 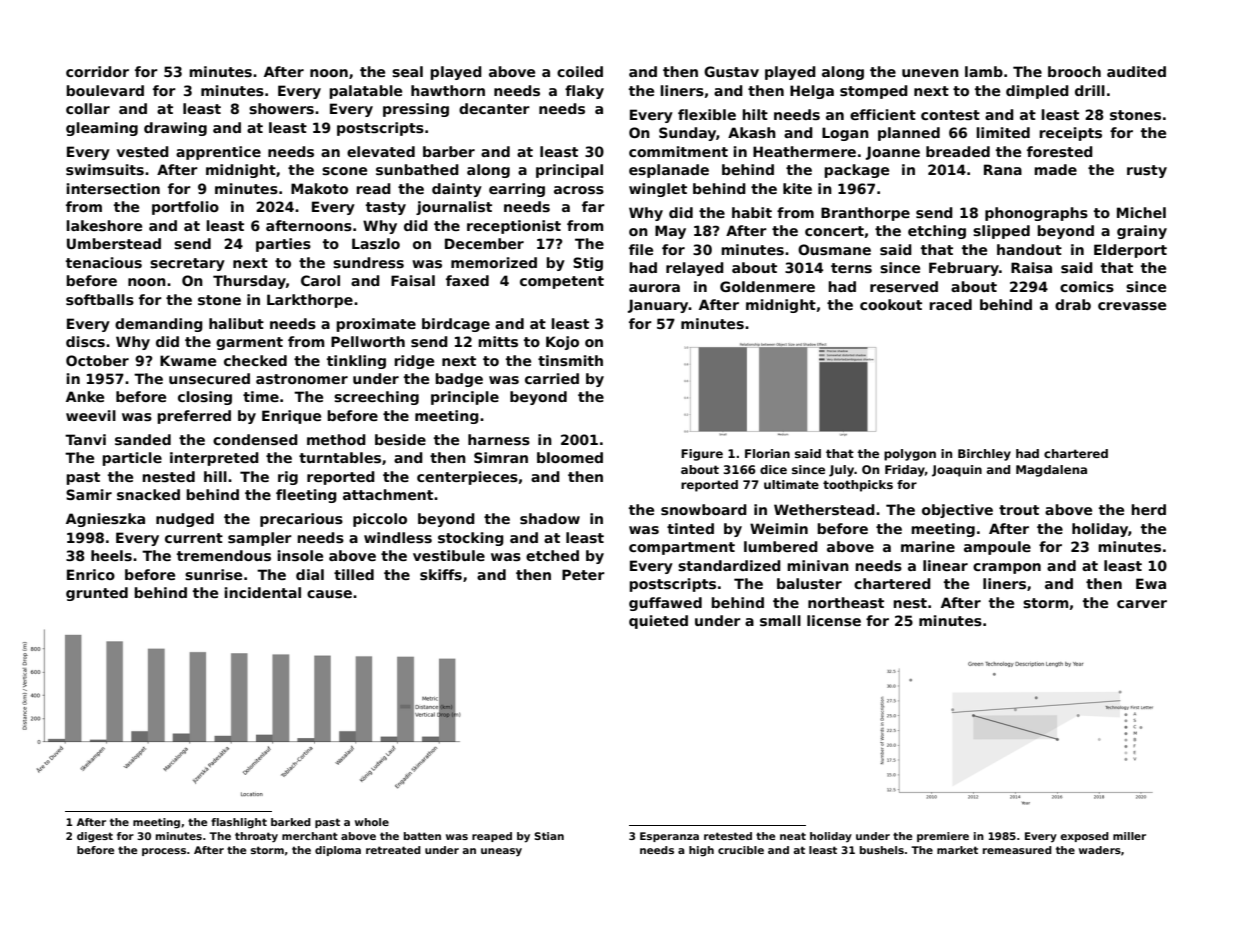 I want to click on grunted, so click(x=97, y=594).
